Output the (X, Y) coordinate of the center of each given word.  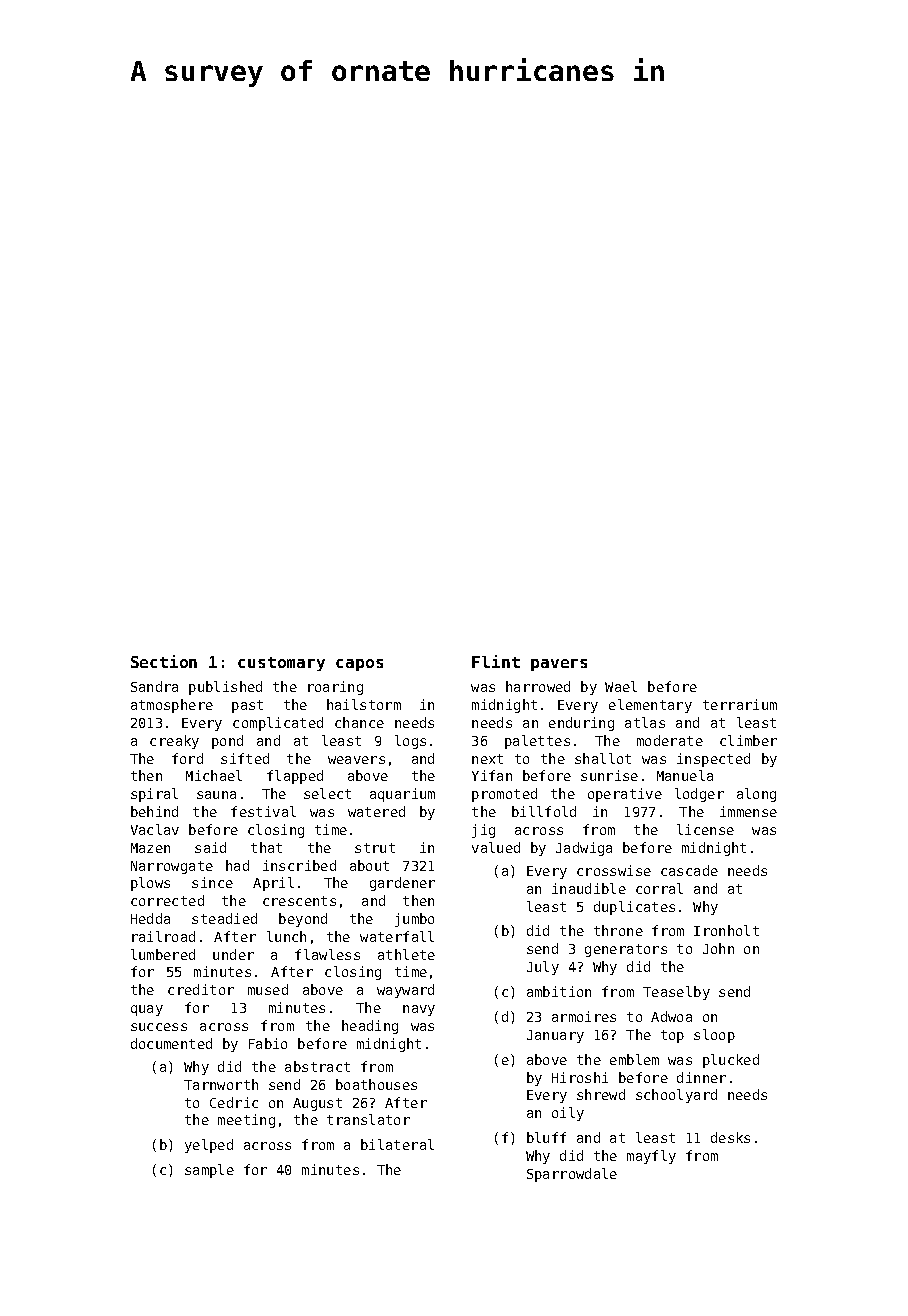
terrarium (740, 704)
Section (164, 661)
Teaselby (676, 993)
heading (370, 1027)
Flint (496, 661)
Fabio (268, 1043)
